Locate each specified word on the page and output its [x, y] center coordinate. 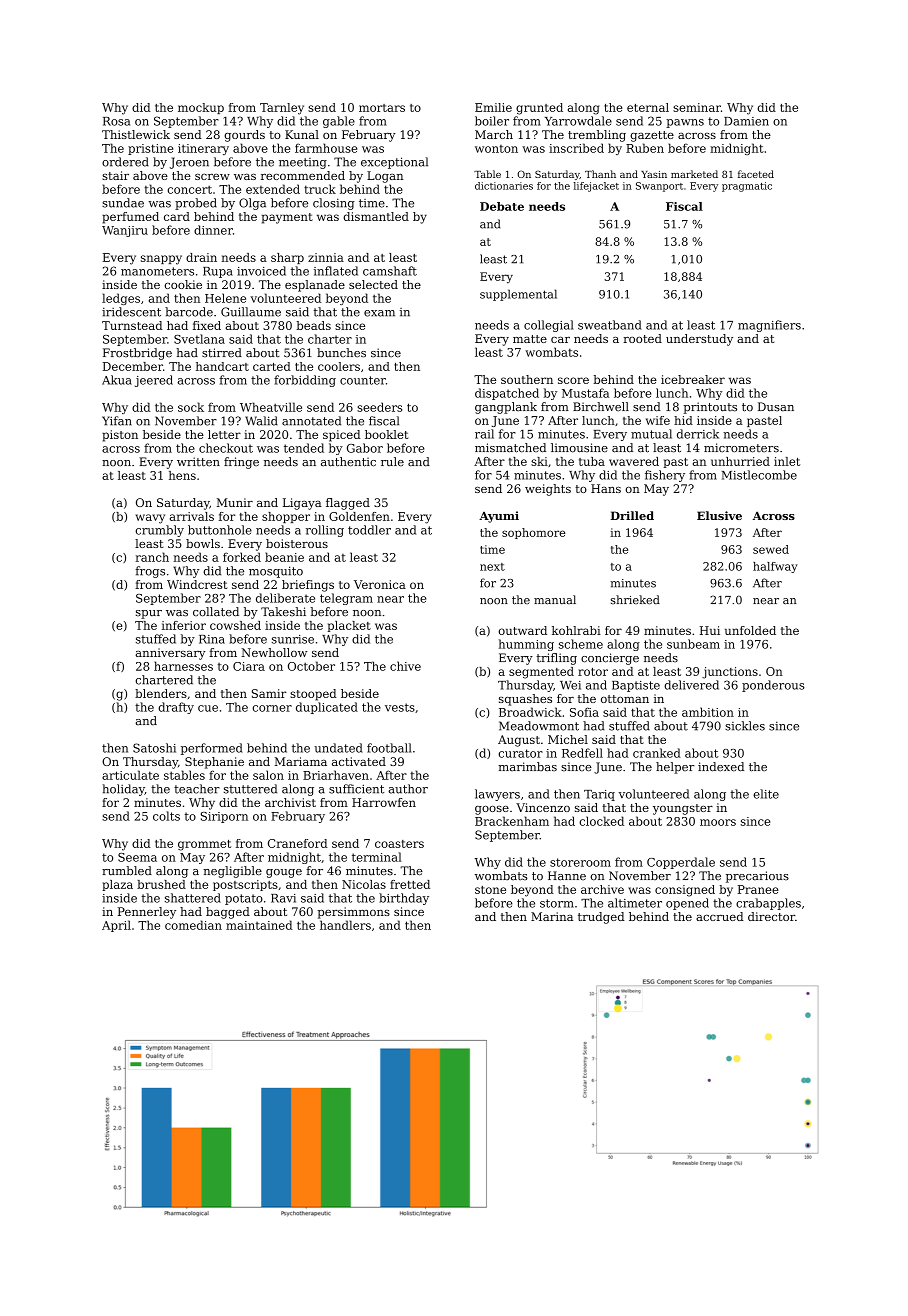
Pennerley [147, 913]
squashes [525, 700]
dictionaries [504, 186]
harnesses [183, 666]
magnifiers [769, 326]
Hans [606, 488]
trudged [601, 918]
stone [490, 890]
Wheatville [271, 407]
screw [212, 177]
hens [182, 475]
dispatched [507, 394]
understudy [699, 340]
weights [548, 490]
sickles [745, 726]
